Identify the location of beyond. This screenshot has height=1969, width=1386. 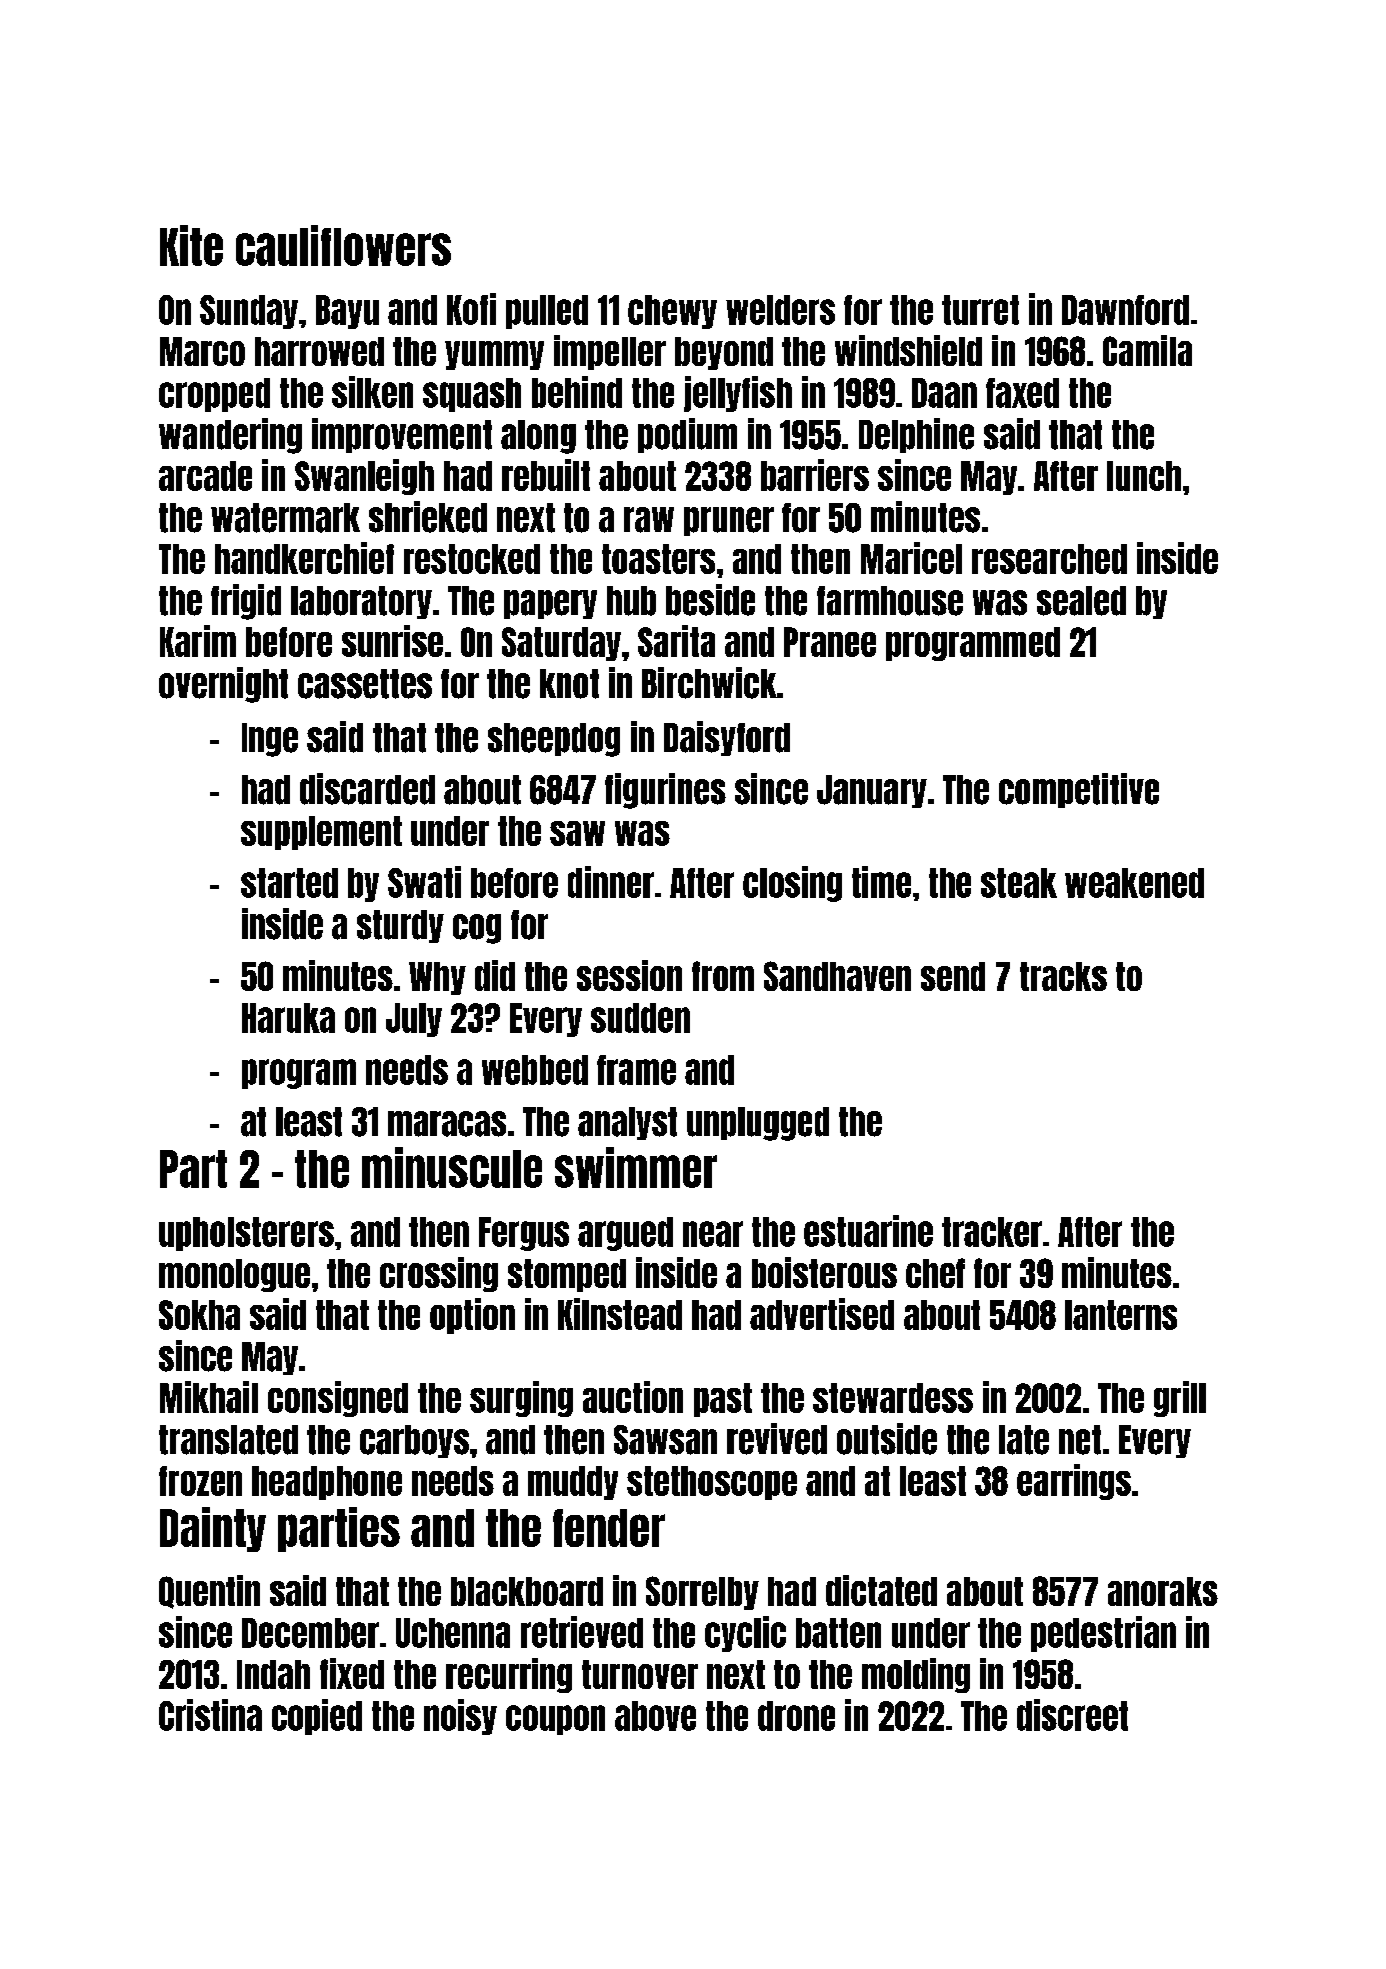
(724, 353).
